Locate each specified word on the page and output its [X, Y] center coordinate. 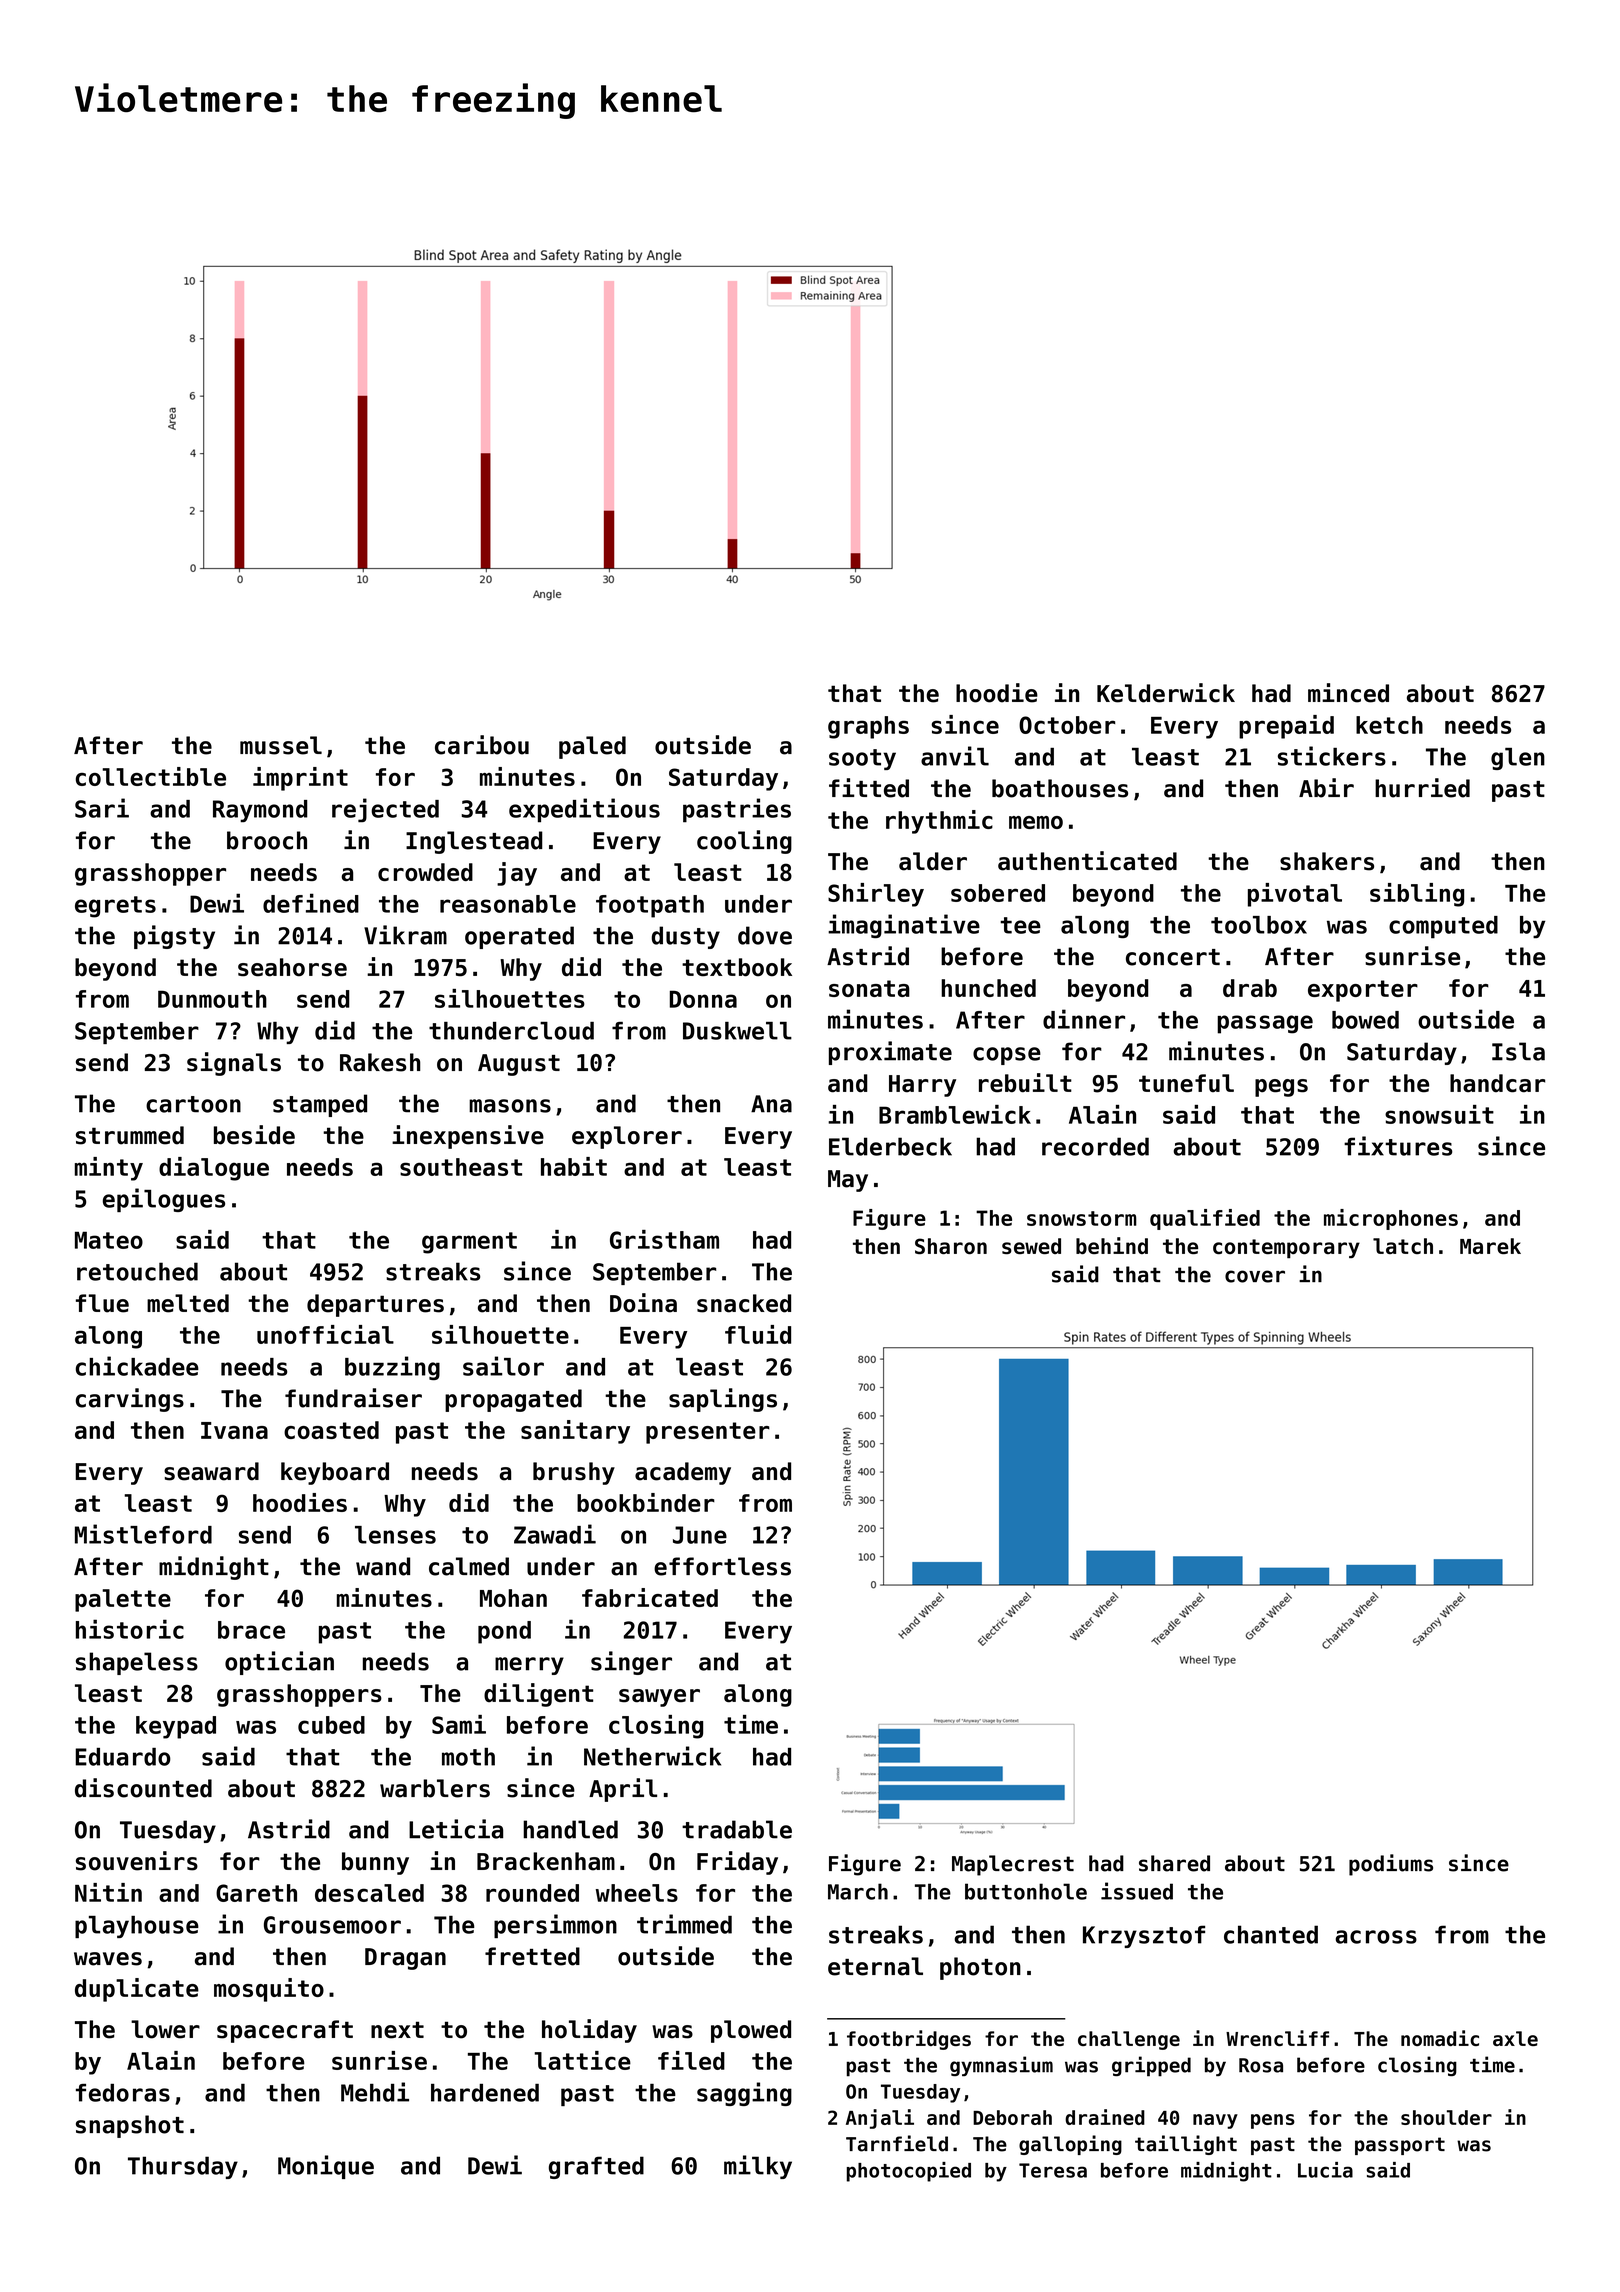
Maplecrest [1013, 1865]
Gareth [256, 1893]
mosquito [269, 1990]
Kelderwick [1166, 693]
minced [1348, 693]
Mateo [109, 1240]
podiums [1391, 1865]
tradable [737, 1829]
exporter [1363, 991]
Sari [102, 808]
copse [1007, 1056]
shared [1174, 1863]
